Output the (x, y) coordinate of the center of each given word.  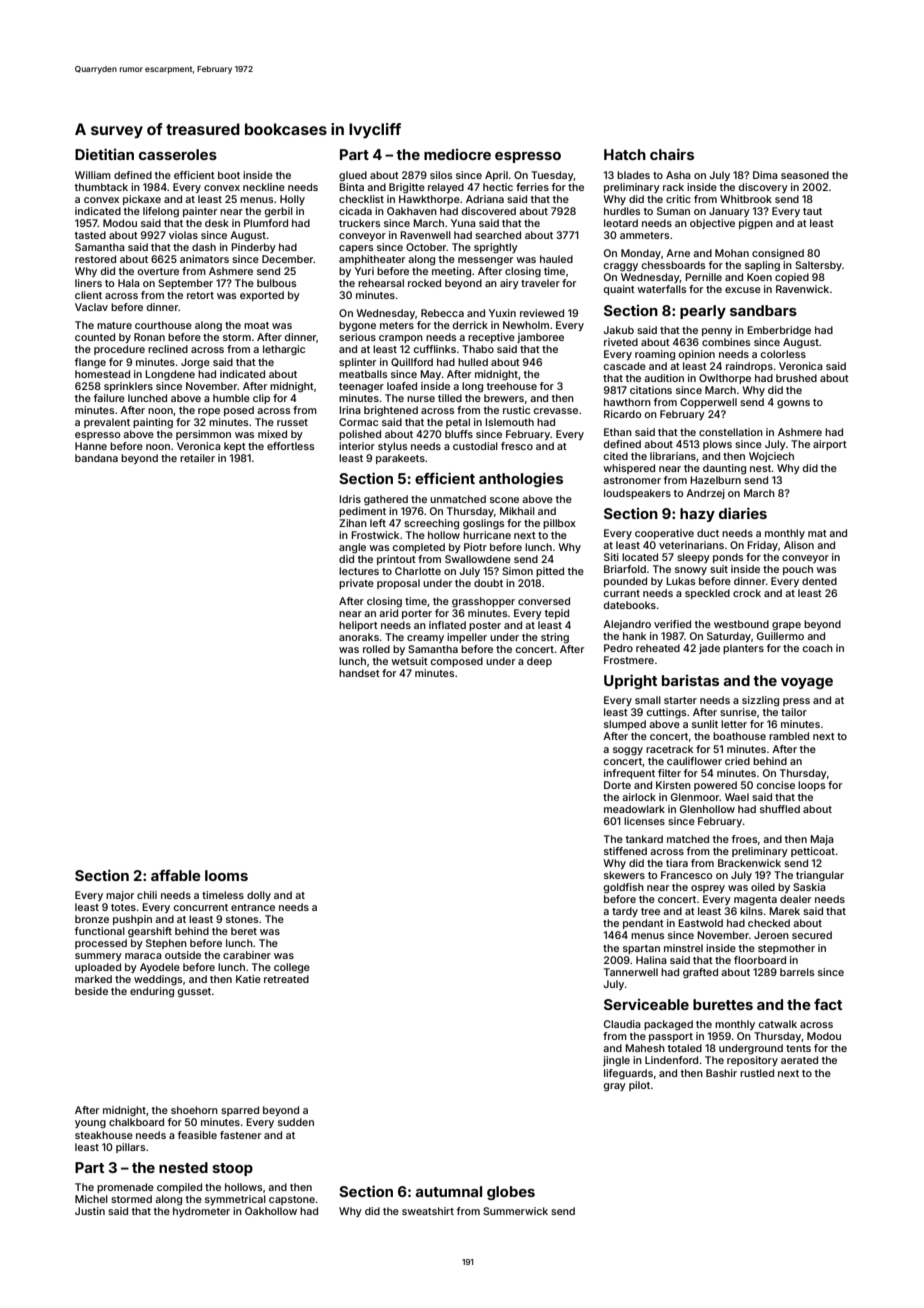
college (292, 968)
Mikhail (517, 511)
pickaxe (142, 200)
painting (153, 423)
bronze (92, 919)
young (90, 1124)
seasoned (805, 175)
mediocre (457, 154)
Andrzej (705, 494)
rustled (757, 1073)
